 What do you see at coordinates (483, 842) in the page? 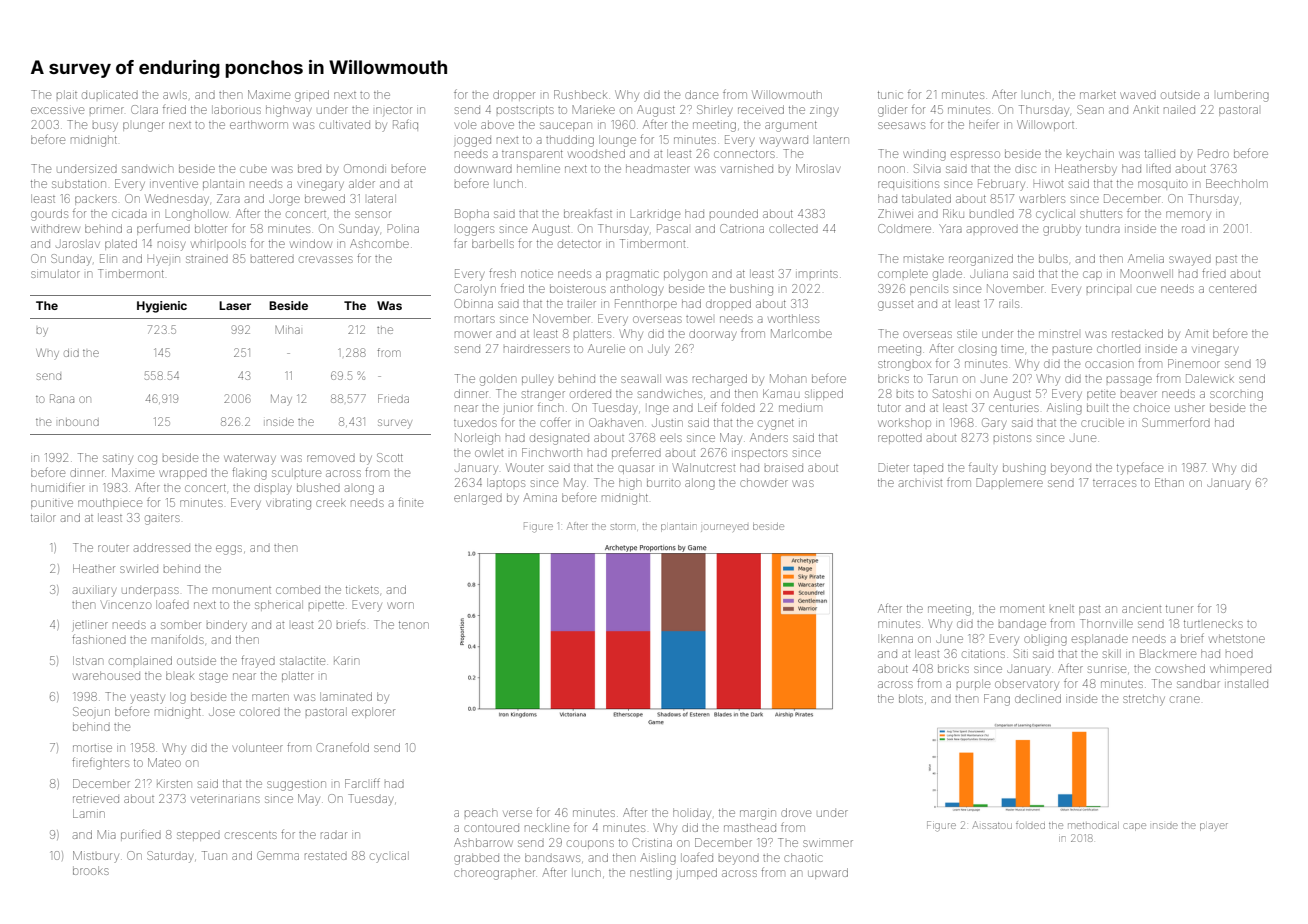
I see `Ashbarrow` at bounding box center [483, 842].
